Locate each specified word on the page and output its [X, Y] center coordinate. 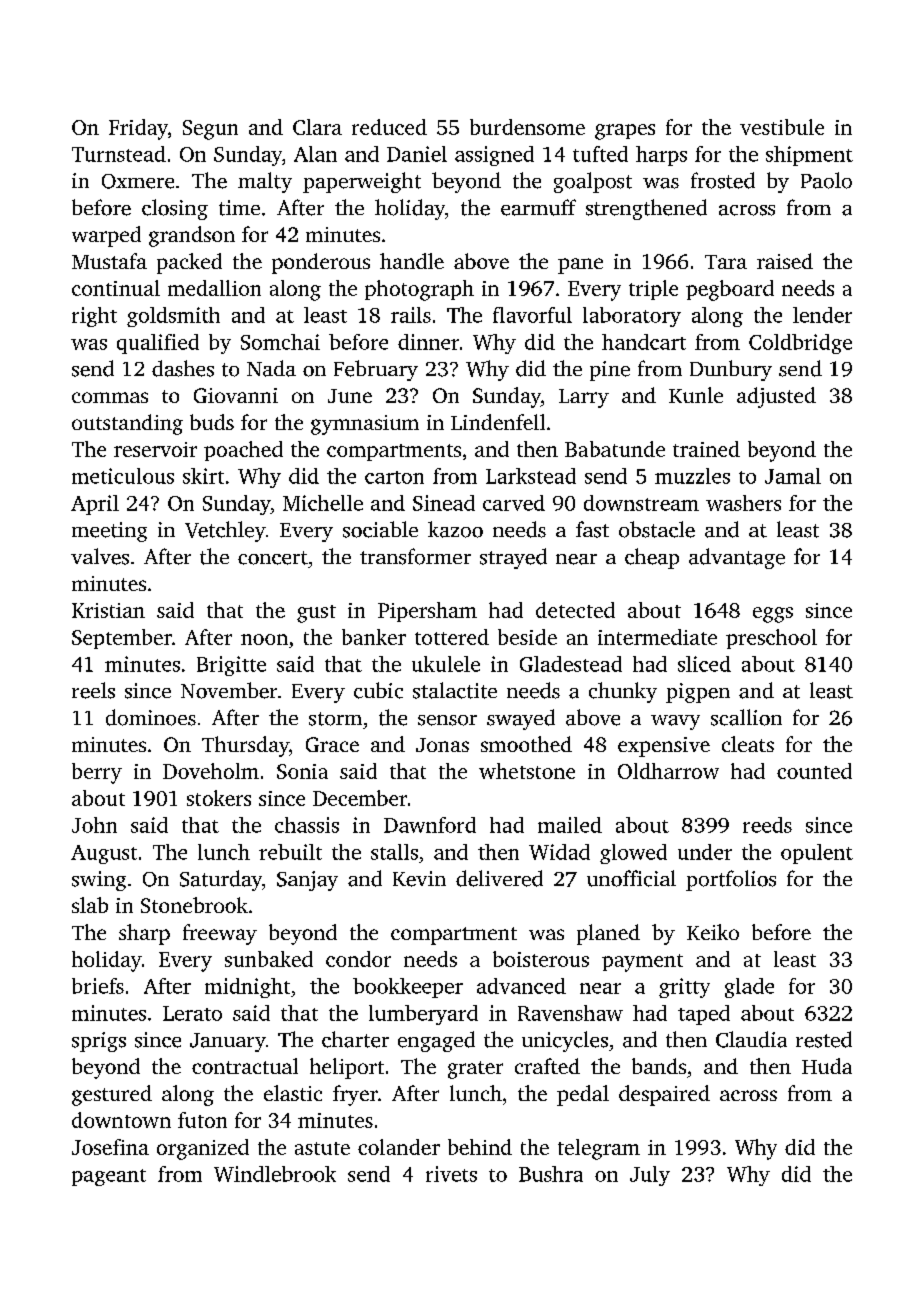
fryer [355, 1095]
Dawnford [430, 825]
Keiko [713, 932]
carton [394, 477]
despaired [664, 1095]
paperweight [362, 182]
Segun [210, 130]
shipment [809, 156]
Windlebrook [275, 1174]
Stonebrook [194, 905]
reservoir [155, 449]
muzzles [692, 476]
